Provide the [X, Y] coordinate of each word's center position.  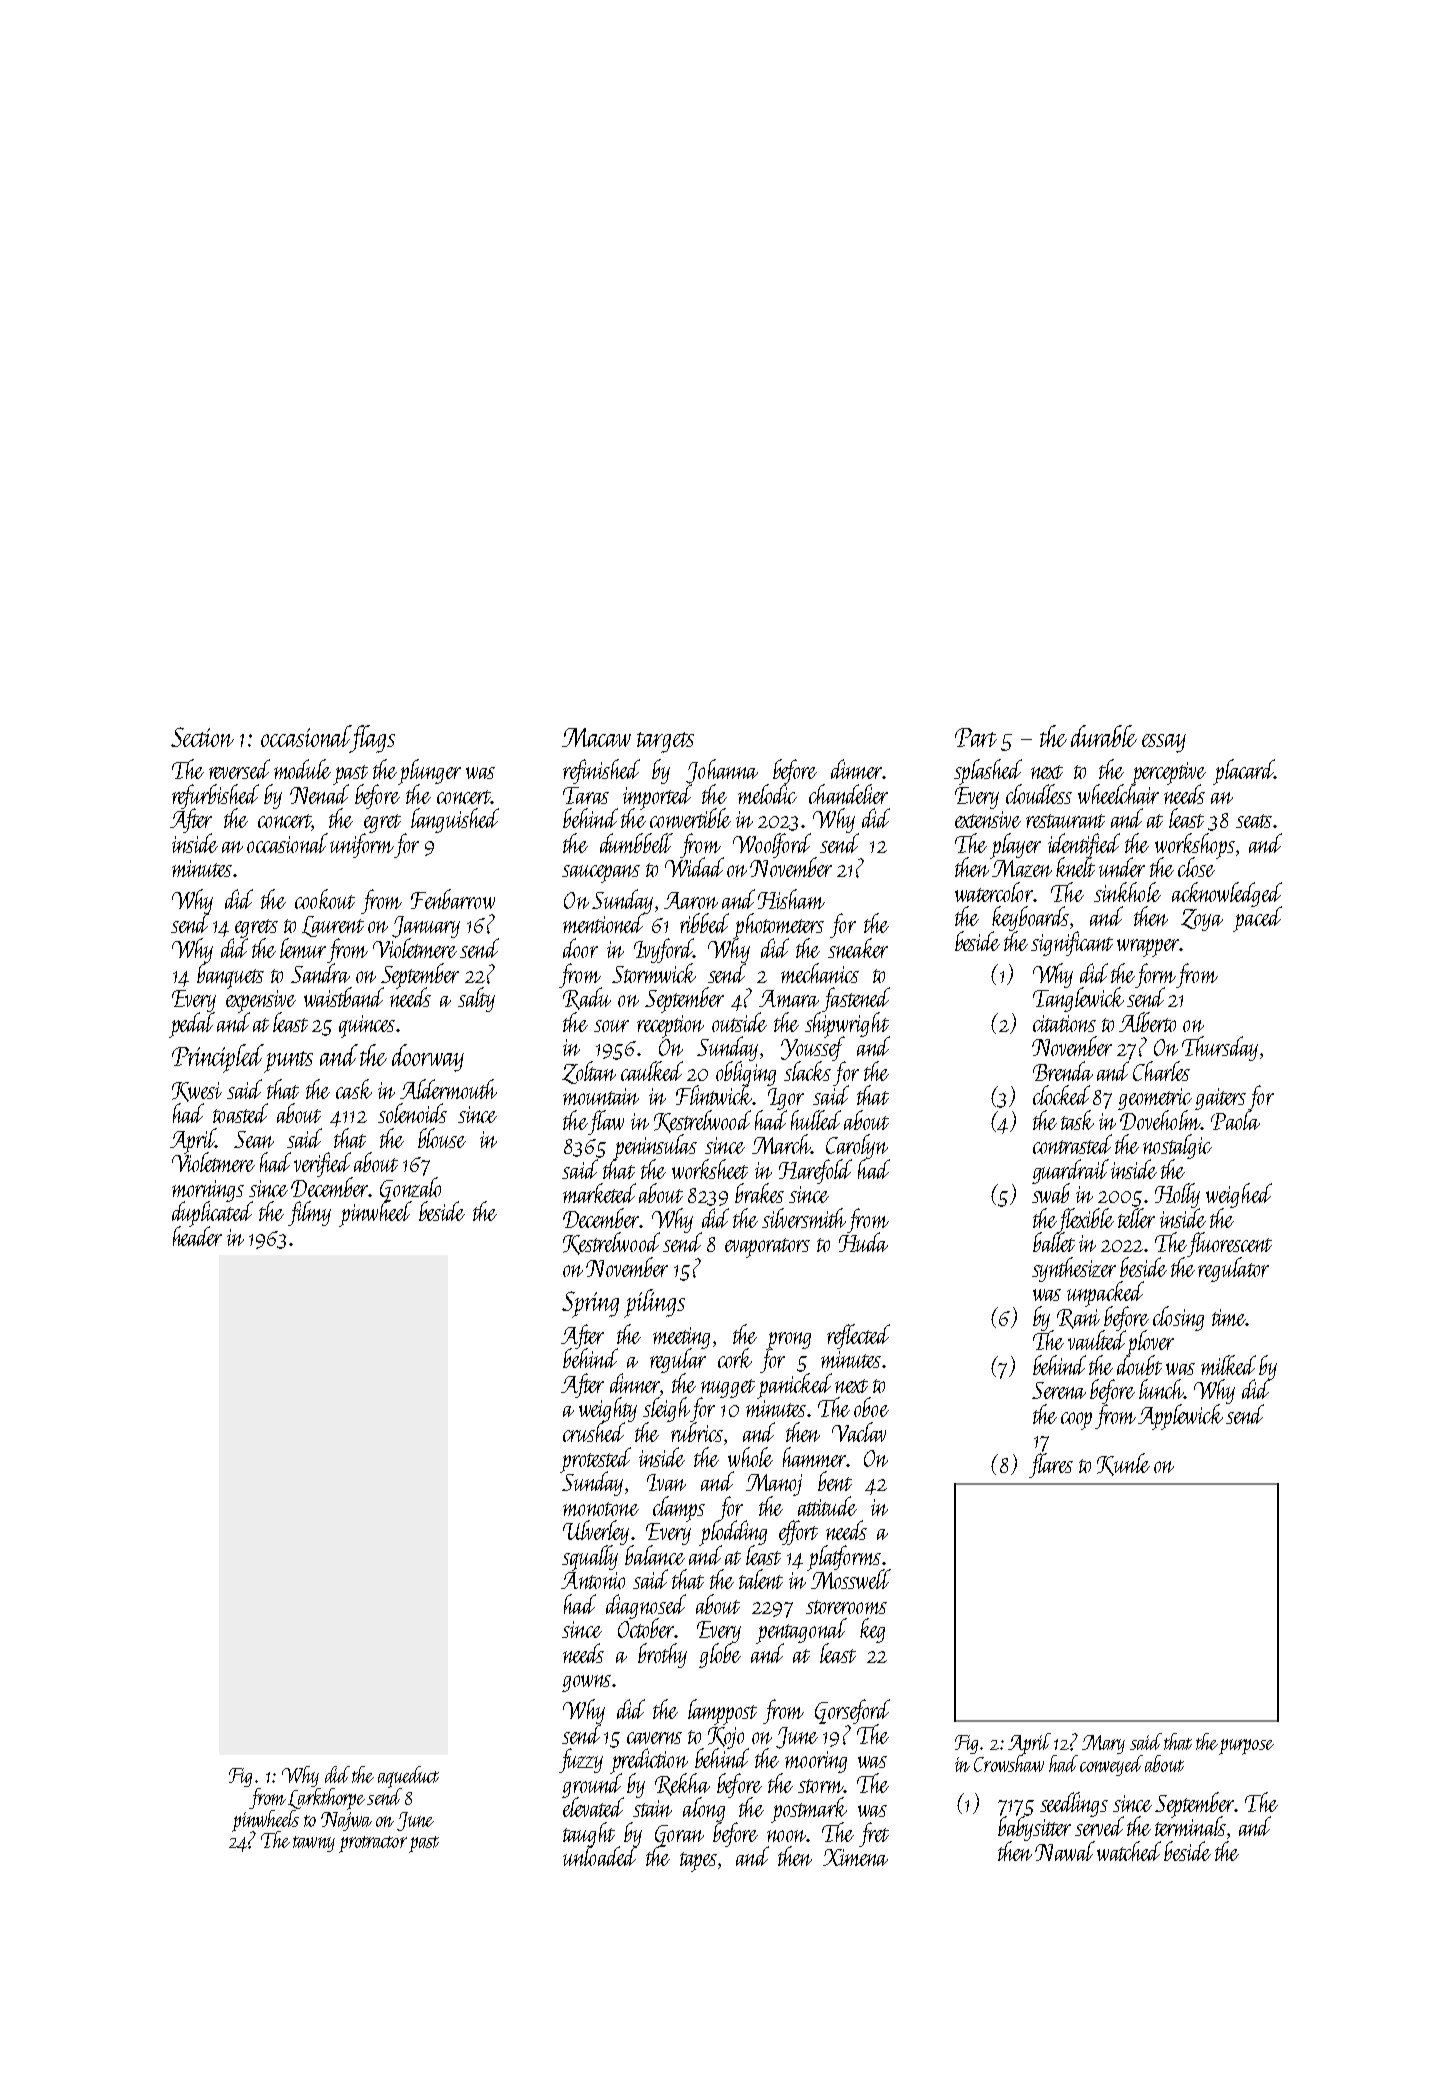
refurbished [215, 796]
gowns [586, 1683]
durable [1104, 736]
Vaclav [859, 1432]
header [197, 1236]
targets [665, 742]
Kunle [1123, 1464]
